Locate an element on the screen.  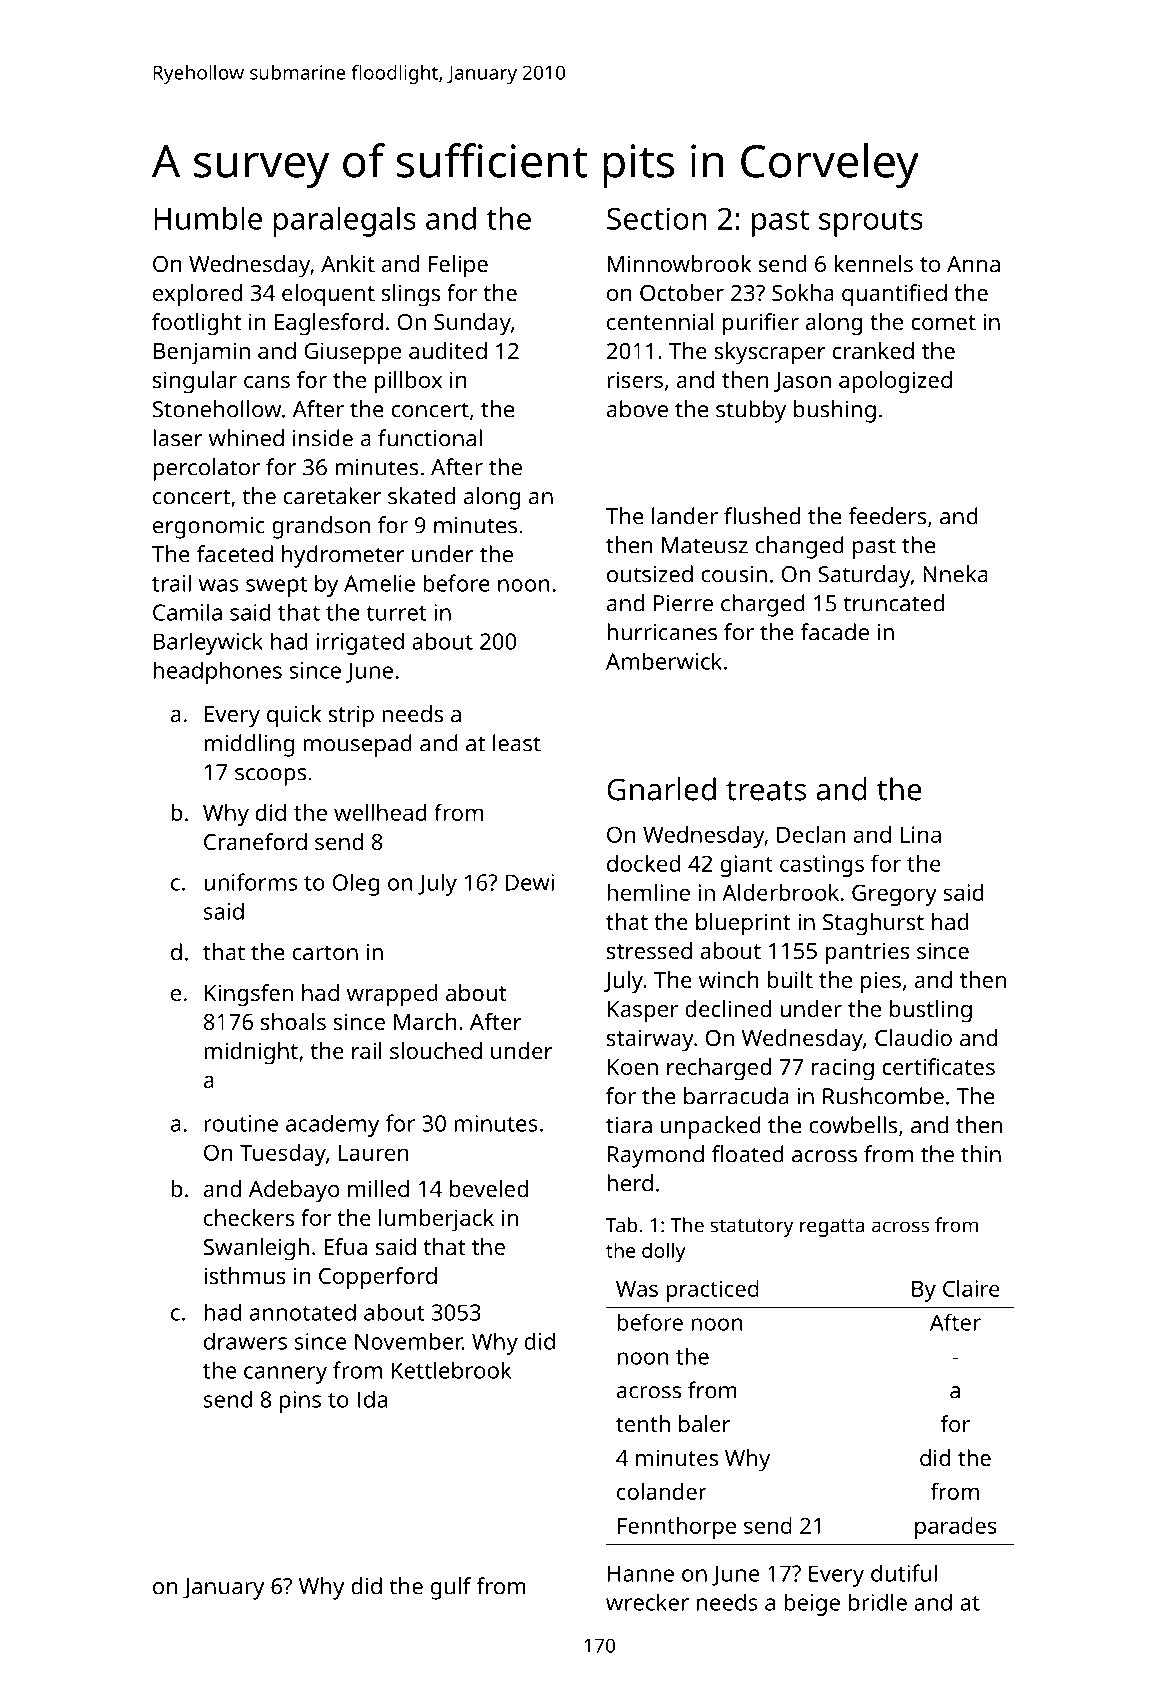
Dewi is located at coordinates (530, 882).
